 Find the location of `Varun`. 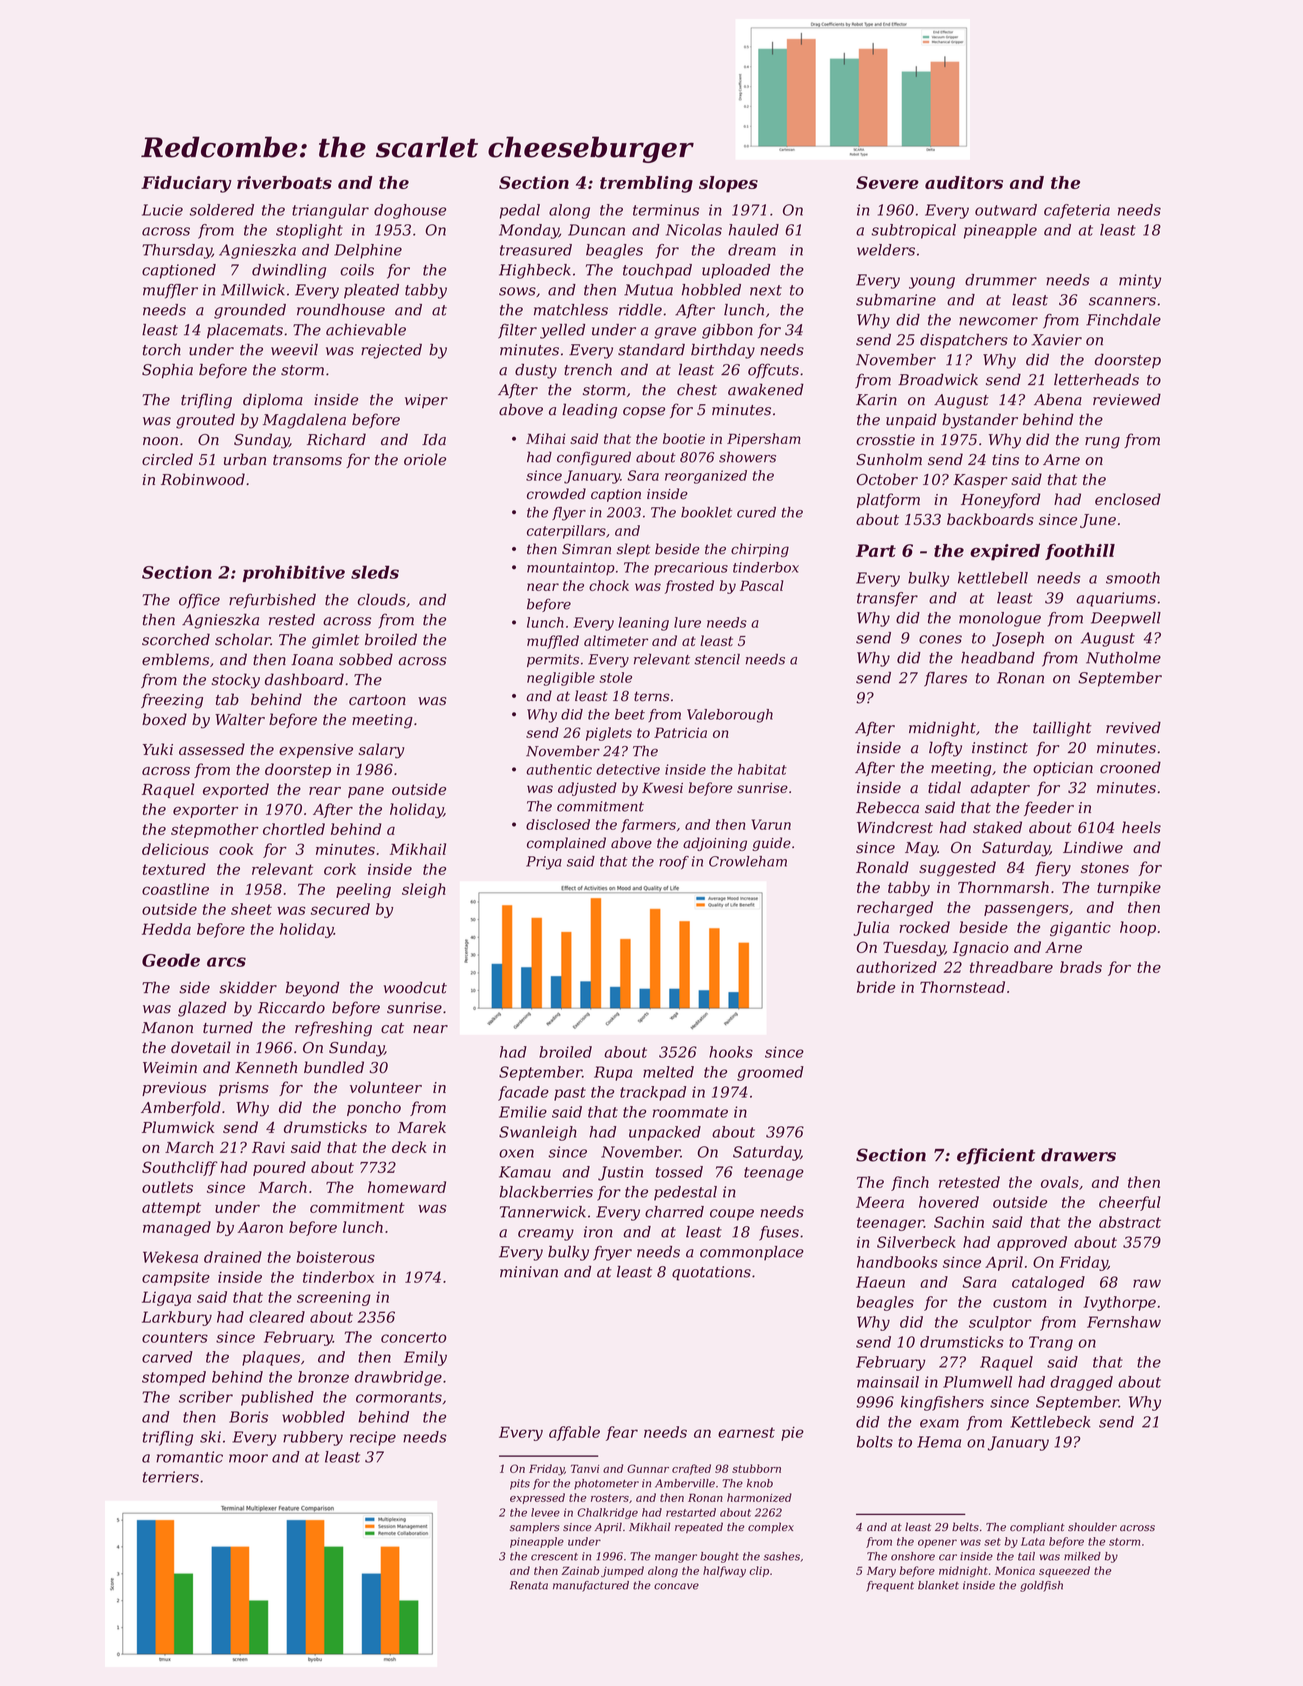

Varun is located at coordinates (771, 824).
